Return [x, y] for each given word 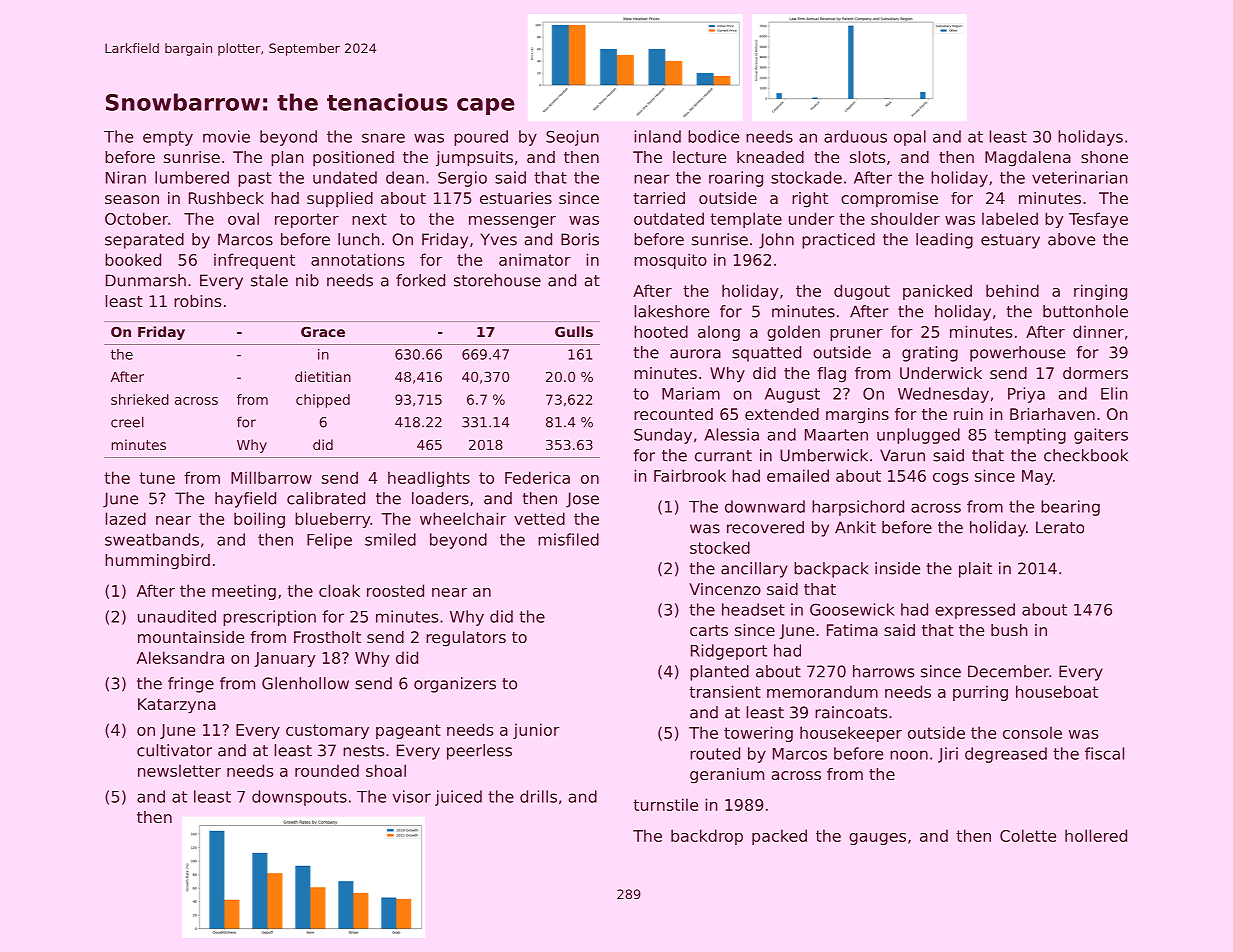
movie [226, 136]
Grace [323, 331]
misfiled [568, 539]
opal [910, 138]
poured [481, 138]
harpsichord [858, 508]
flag [831, 375]
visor [411, 796]
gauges [877, 839]
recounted [673, 414]
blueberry [332, 520]
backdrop [707, 837]
